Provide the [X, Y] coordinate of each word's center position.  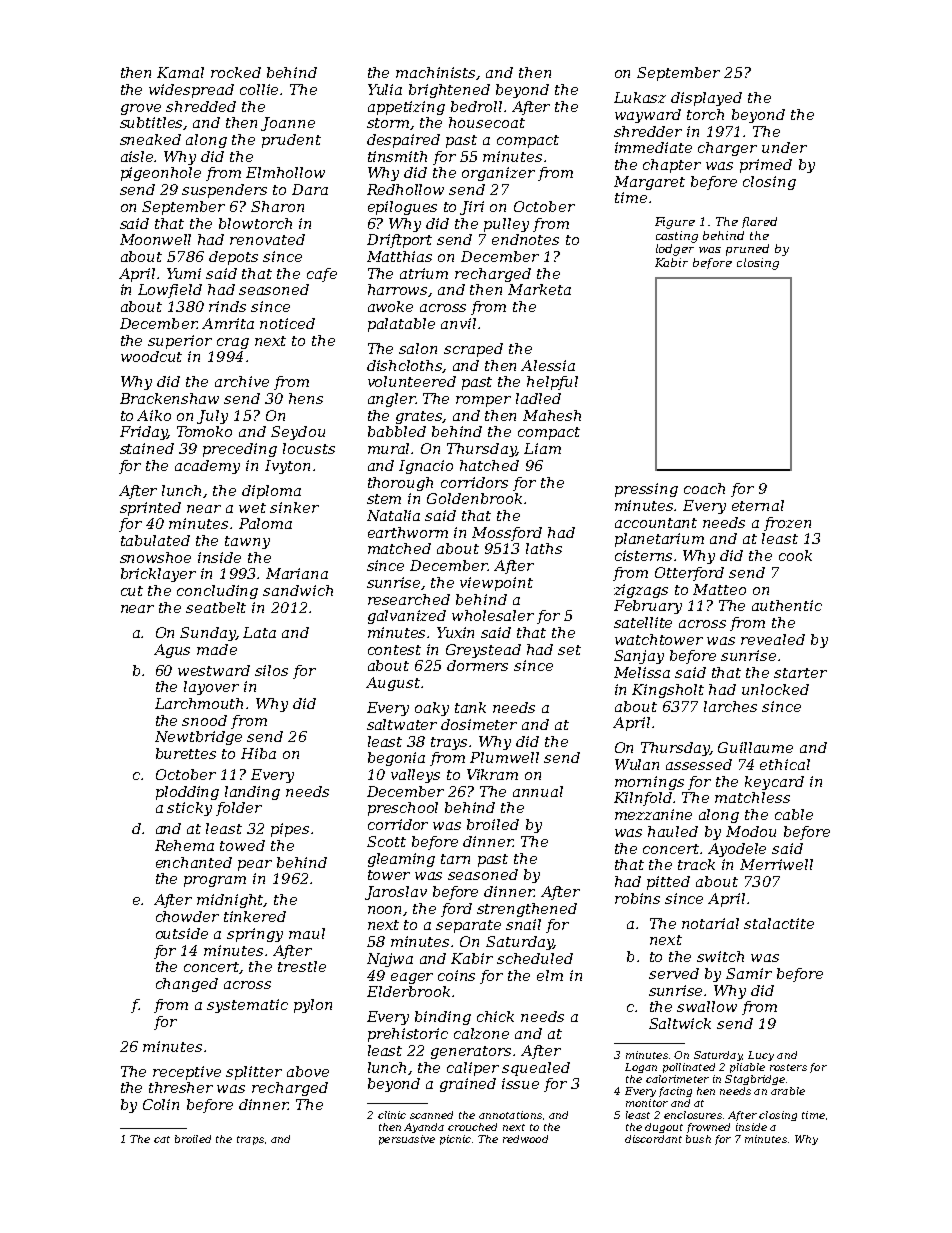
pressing [646, 490]
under [784, 147]
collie [259, 89]
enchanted [194, 862]
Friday [144, 433]
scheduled [535, 958]
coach [704, 488]
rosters [788, 1067]
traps [250, 1140]
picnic [455, 1140]
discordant [653, 1139]
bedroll [476, 106]
